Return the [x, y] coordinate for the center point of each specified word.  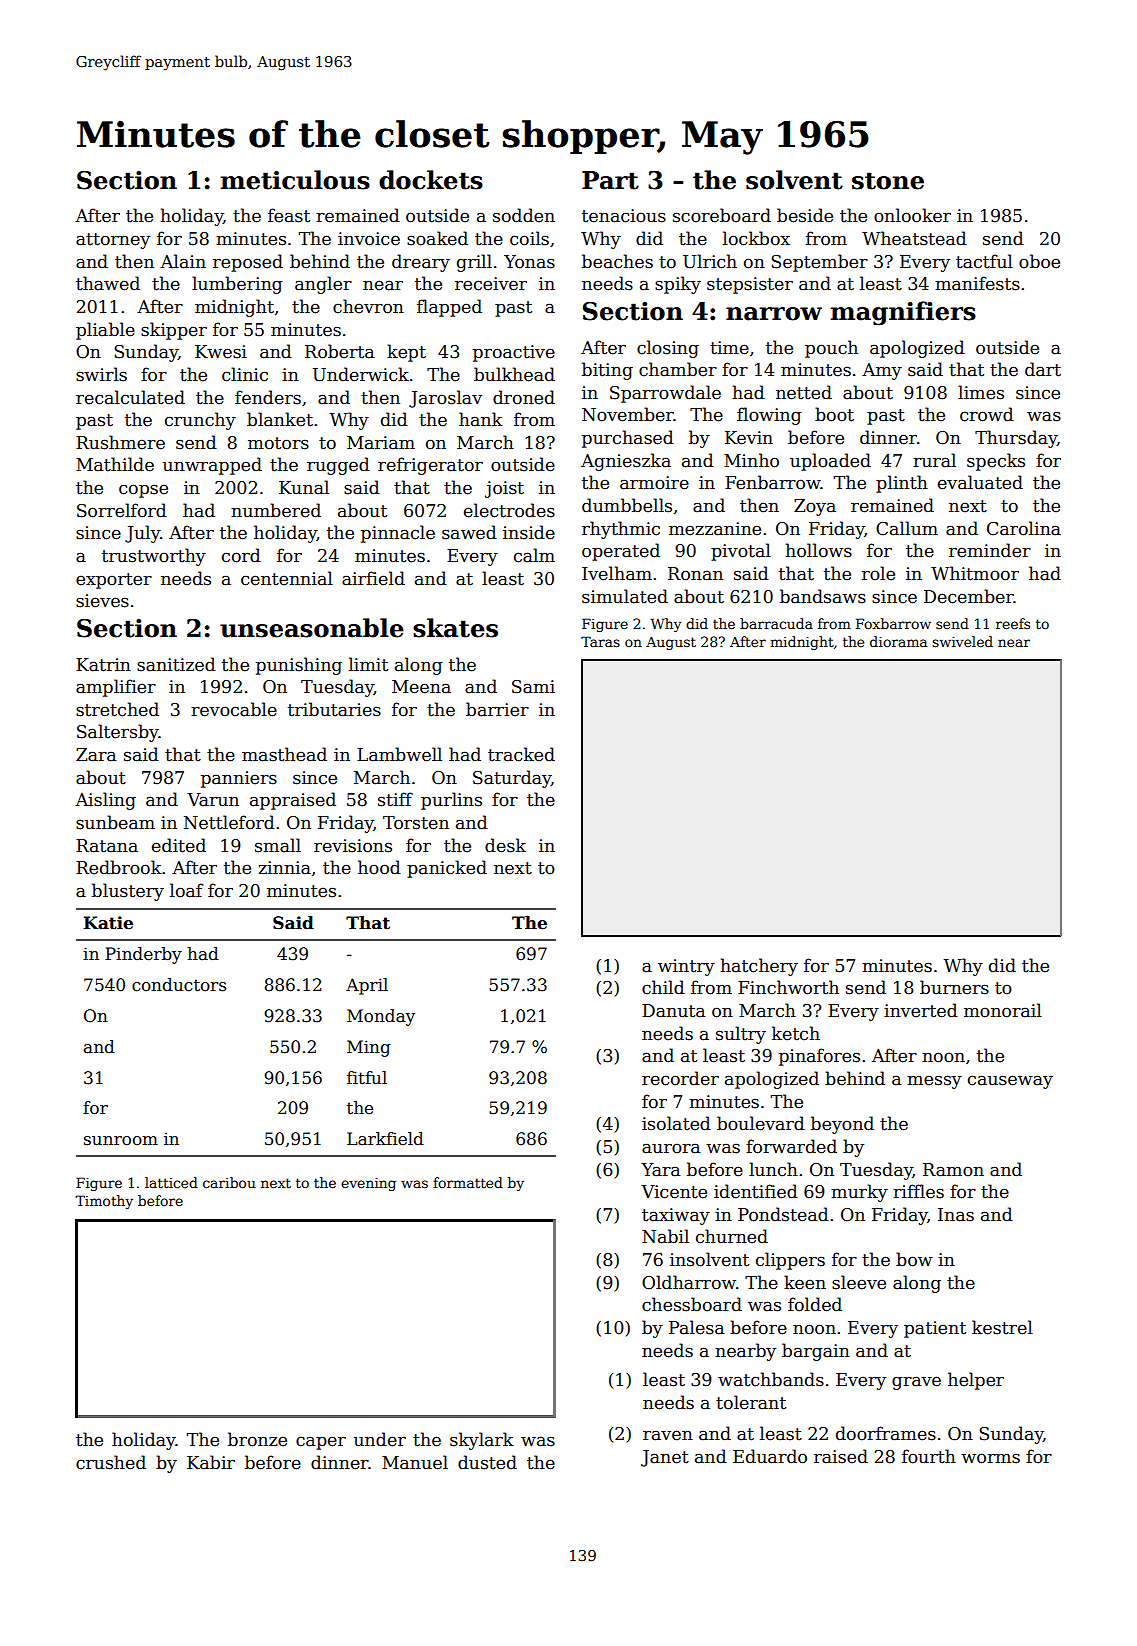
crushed [111, 1462]
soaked [437, 238]
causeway [1010, 1082]
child [663, 987]
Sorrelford [122, 510]
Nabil [665, 1236]
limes [981, 392]
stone [888, 181]
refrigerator [430, 466]
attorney [113, 241]
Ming [369, 1048]
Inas [956, 1215]
